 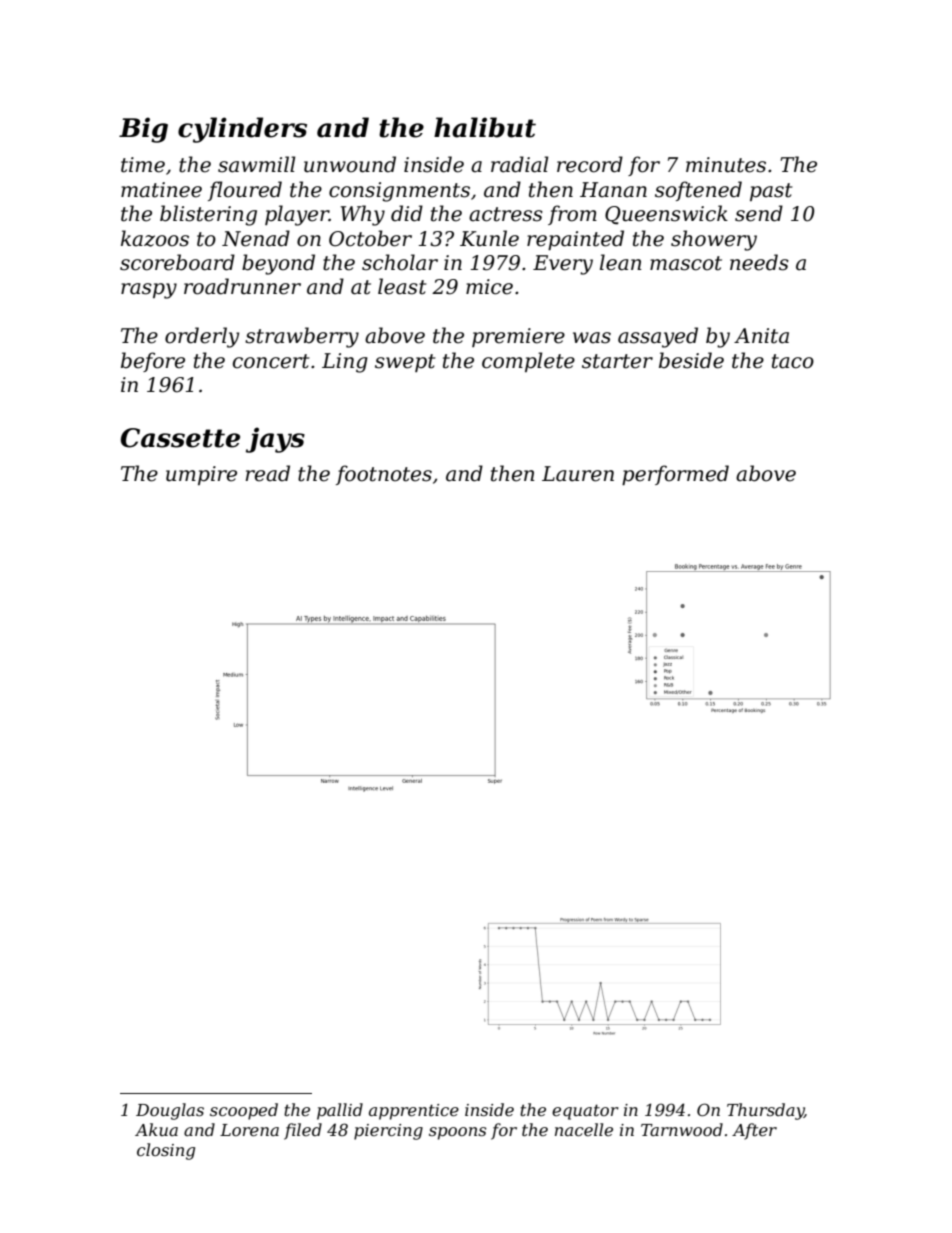 I want to click on cylinders, so click(x=242, y=130).
